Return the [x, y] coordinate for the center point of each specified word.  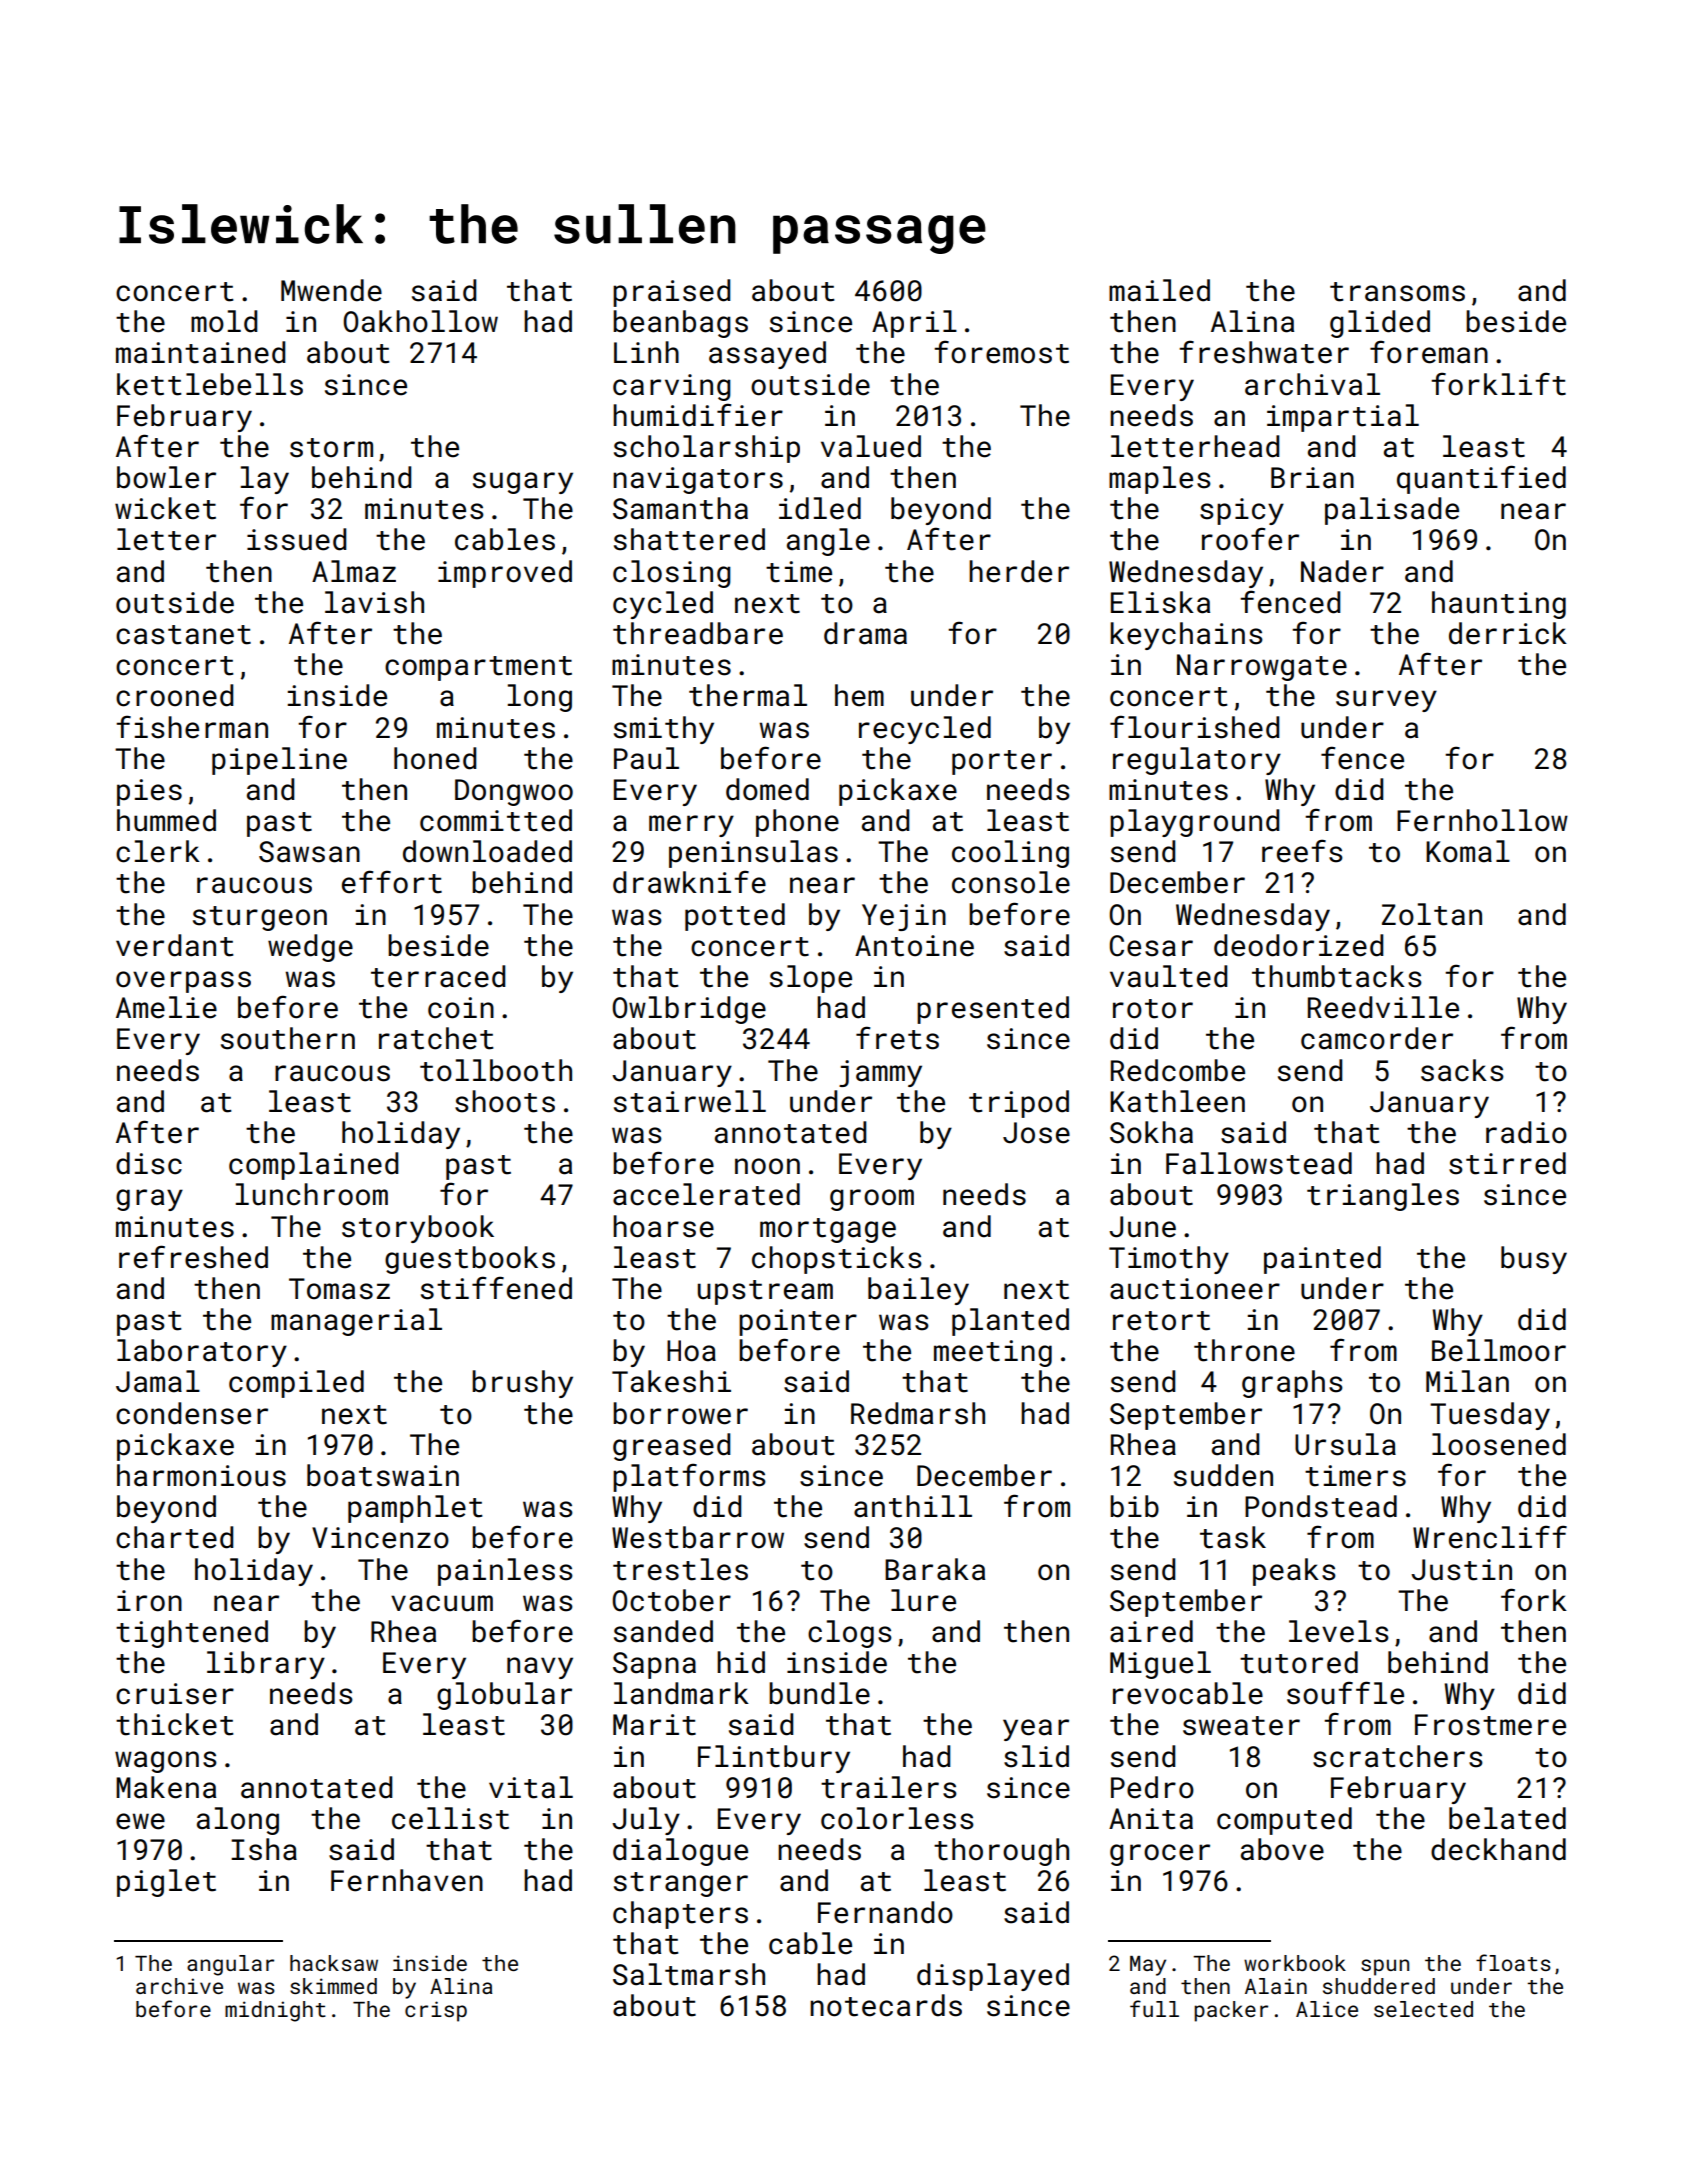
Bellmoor [1499, 1350]
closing [672, 574]
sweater [1241, 1726]
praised [671, 293]
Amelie [166, 1007]
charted [174, 1537]
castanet [183, 635]
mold [224, 321]
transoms [1397, 292]
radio [1526, 1132]
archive [179, 1986]
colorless [897, 1818]
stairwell [690, 1101]
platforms [689, 1477]
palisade [1392, 511]
